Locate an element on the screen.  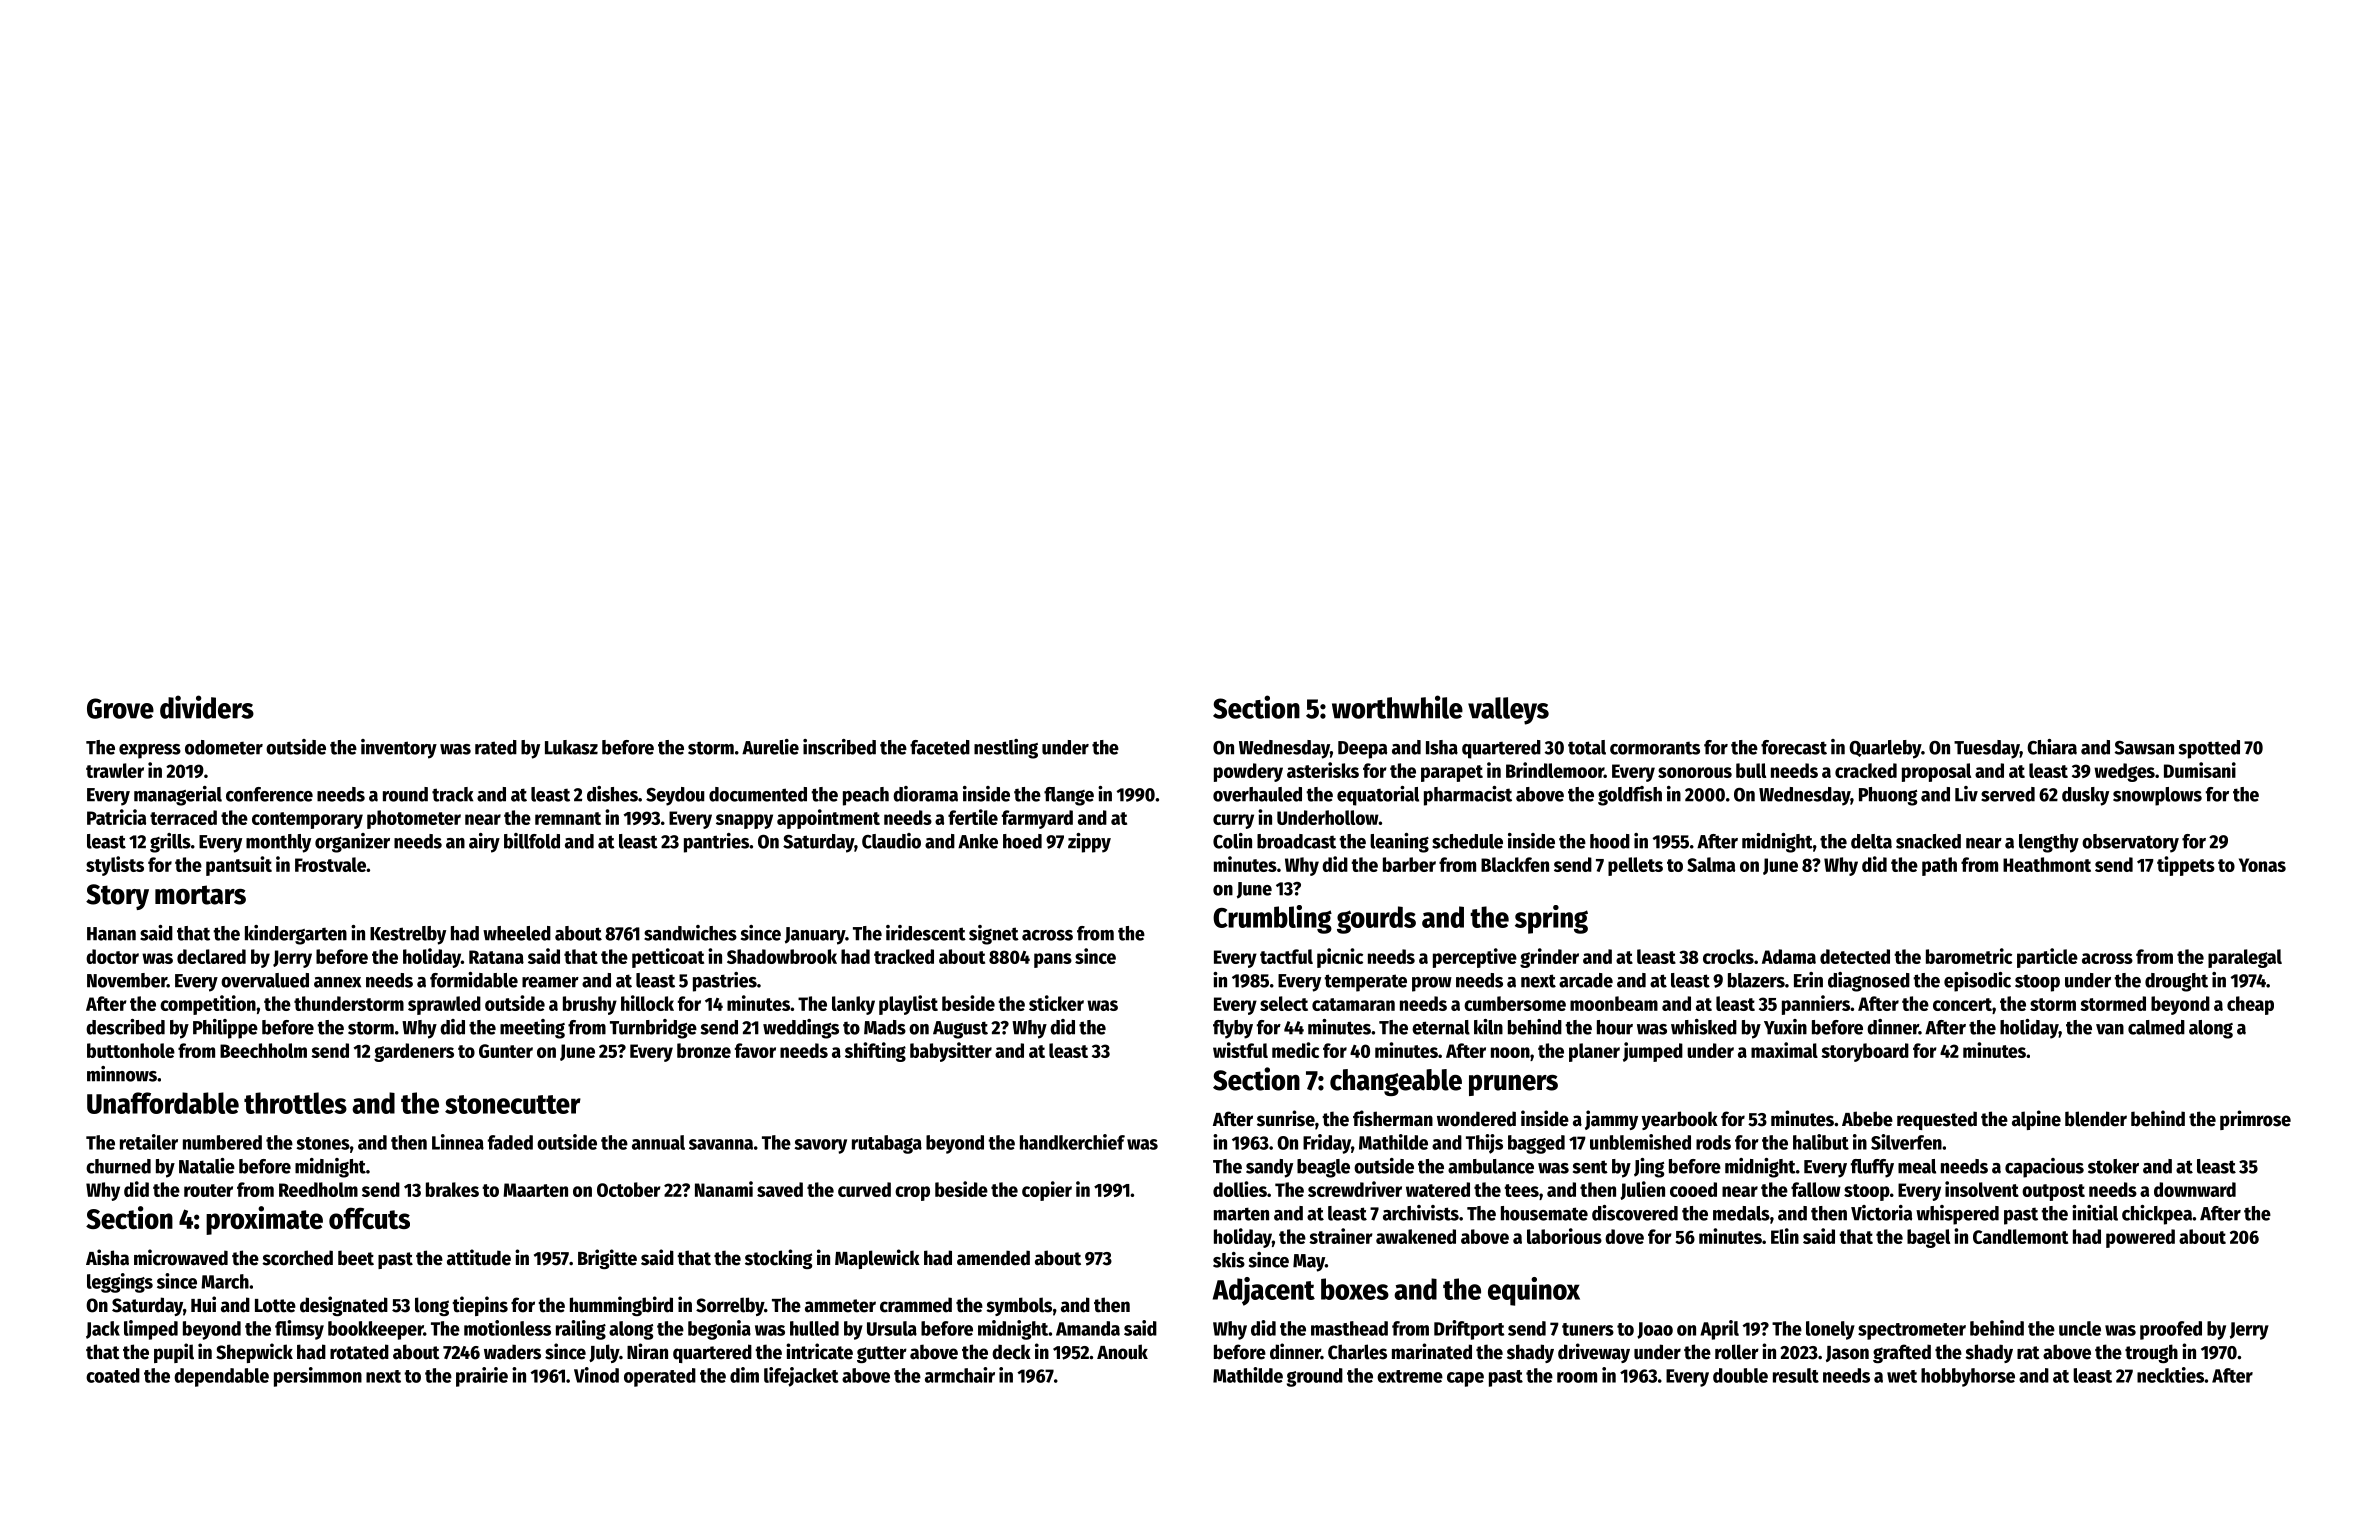
Beechholm is located at coordinates (263, 1050).
